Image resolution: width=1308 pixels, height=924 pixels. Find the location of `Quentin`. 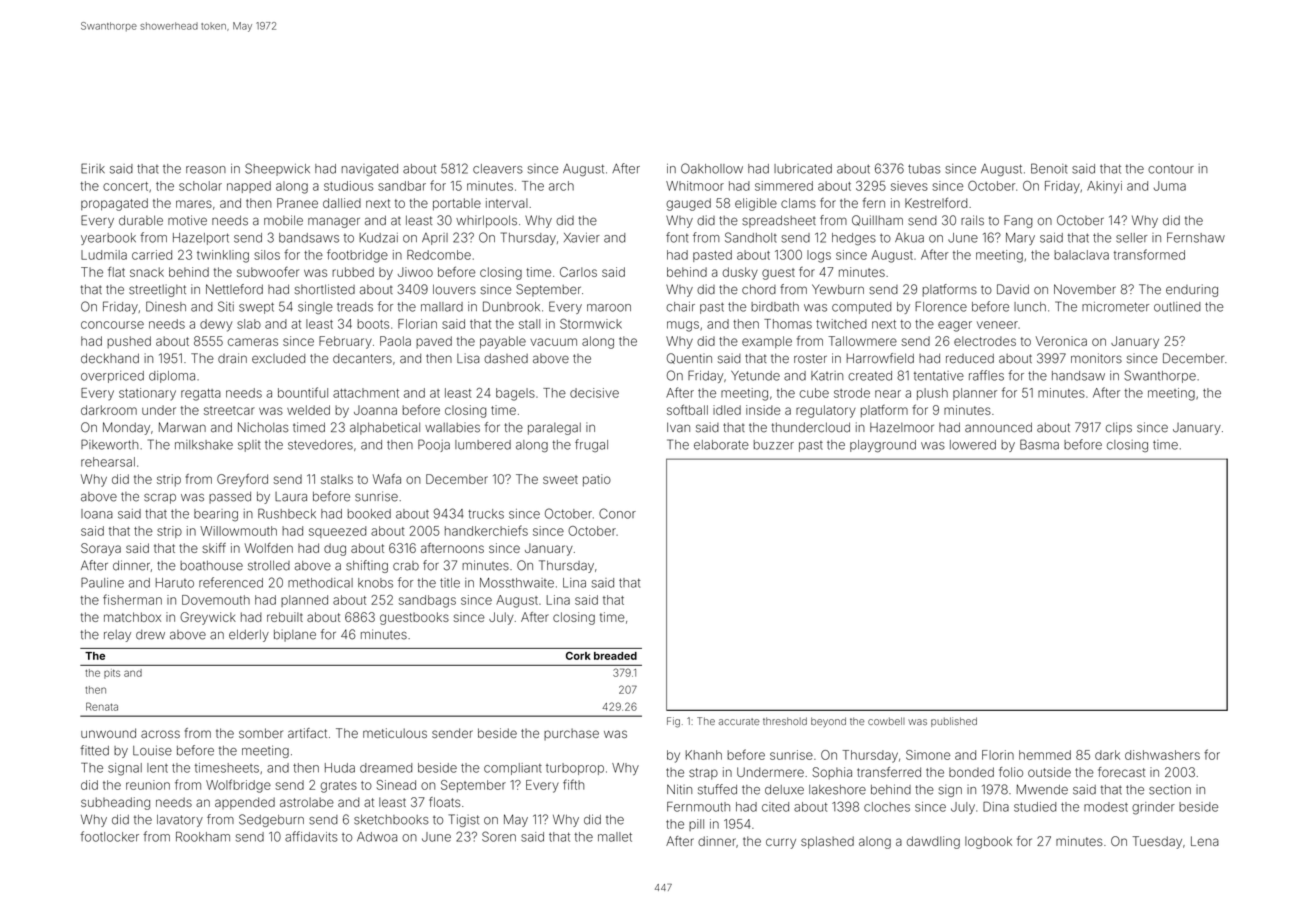

Quentin is located at coordinates (689, 358).
